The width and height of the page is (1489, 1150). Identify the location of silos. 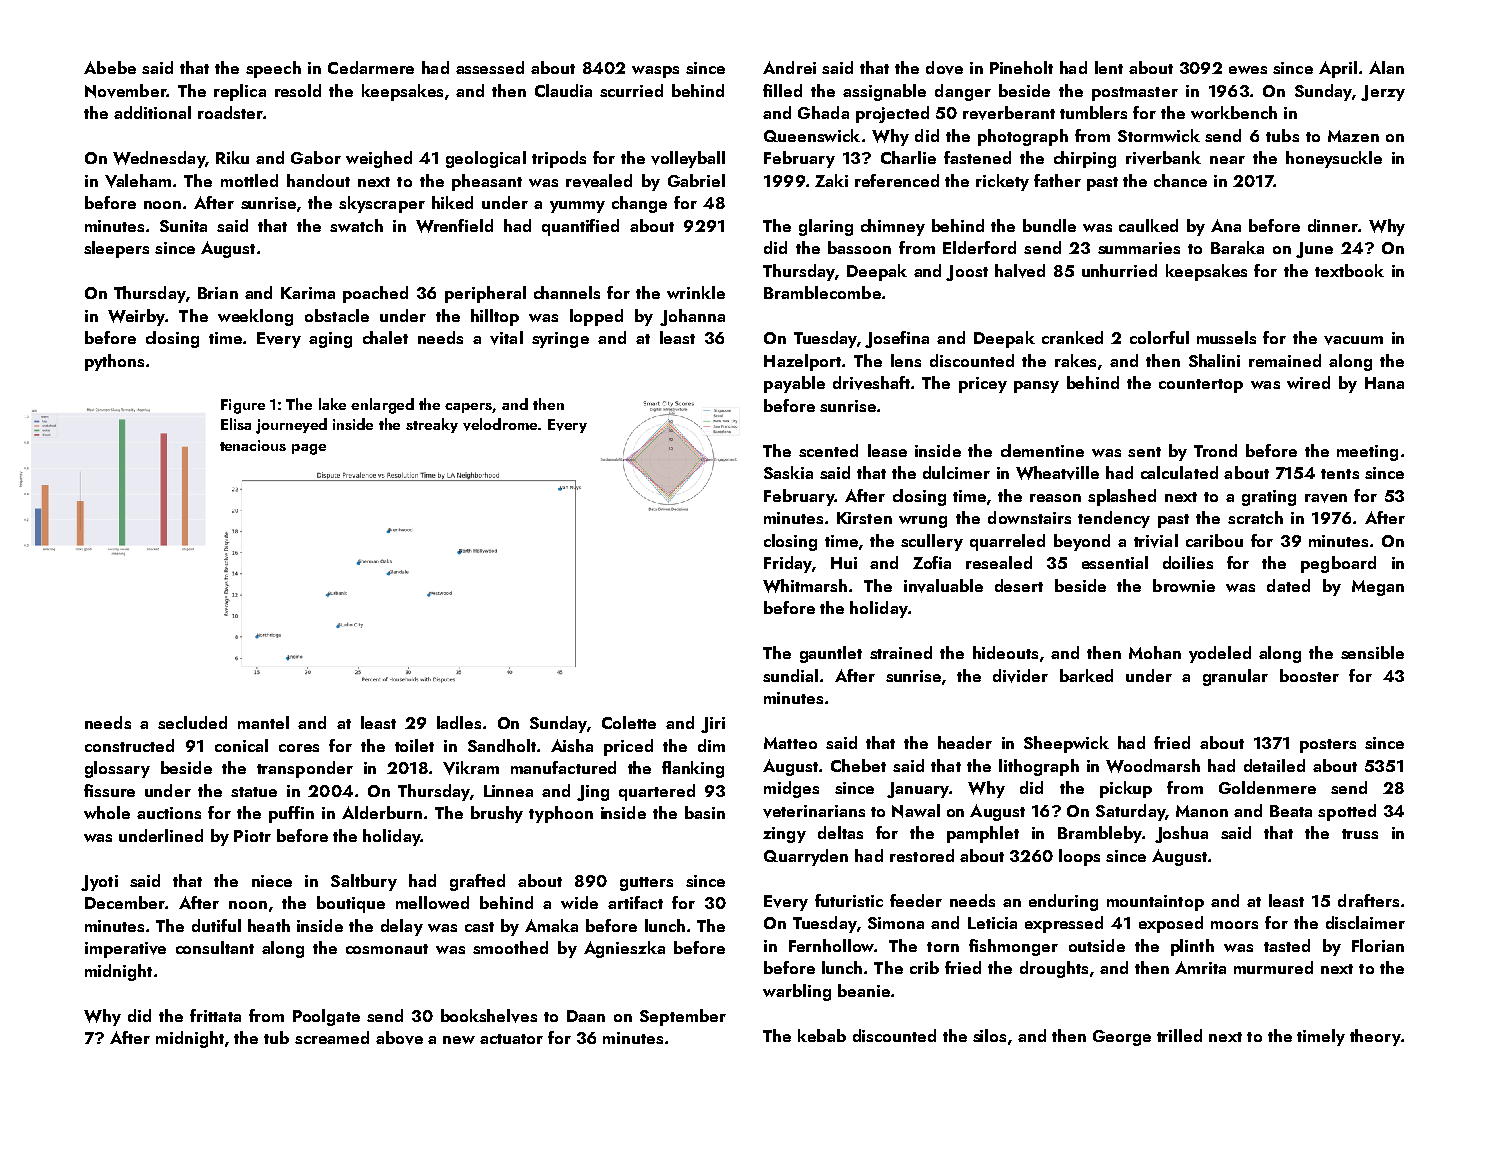
(989, 1035).
